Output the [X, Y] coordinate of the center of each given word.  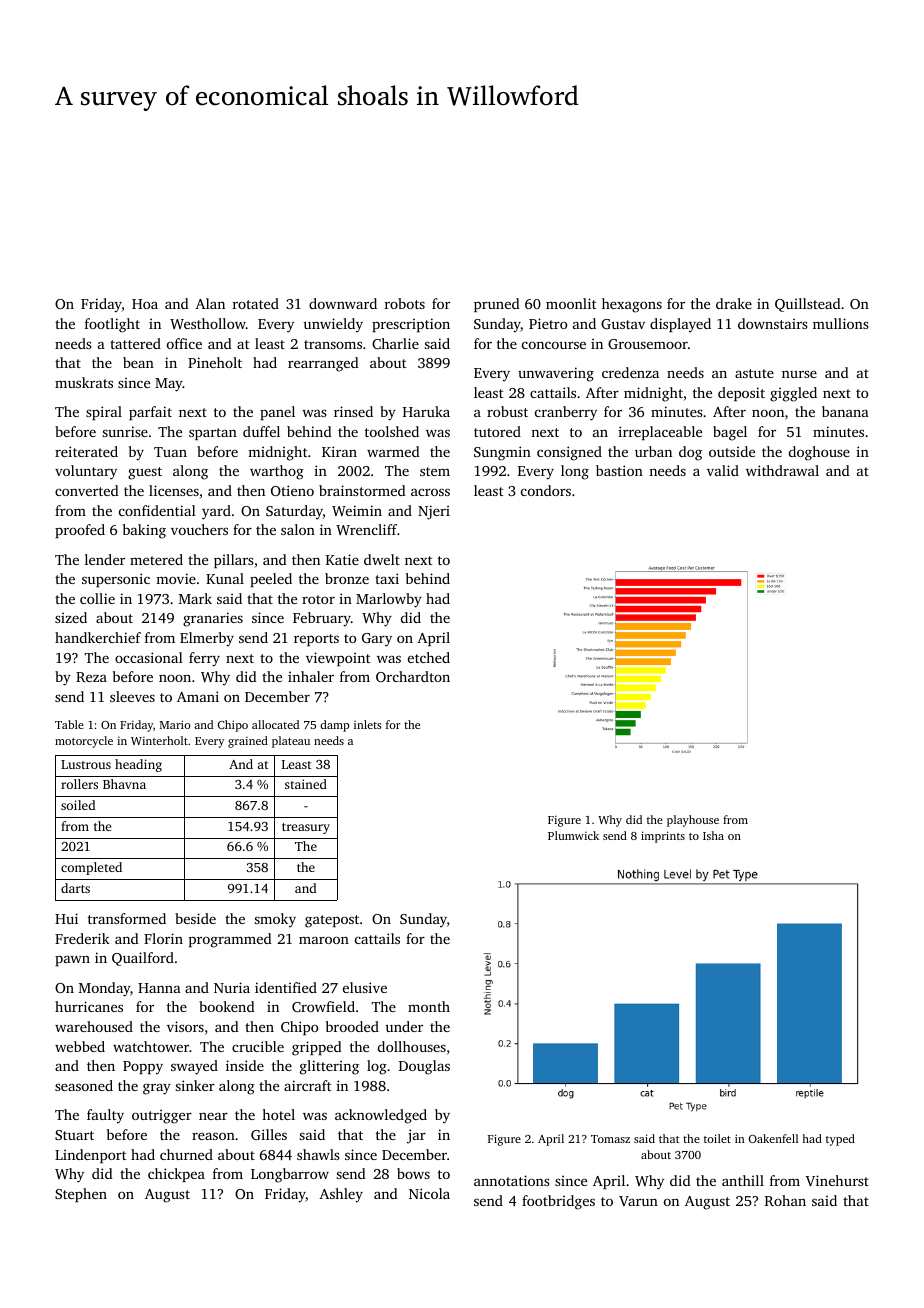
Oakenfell [773, 1138]
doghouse [819, 453]
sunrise [125, 431]
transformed [127, 918]
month [429, 1006]
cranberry [566, 413]
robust [507, 411]
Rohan [785, 1200]
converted [87, 490]
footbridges [558, 1202]
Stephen [81, 1195]
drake [734, 303]
